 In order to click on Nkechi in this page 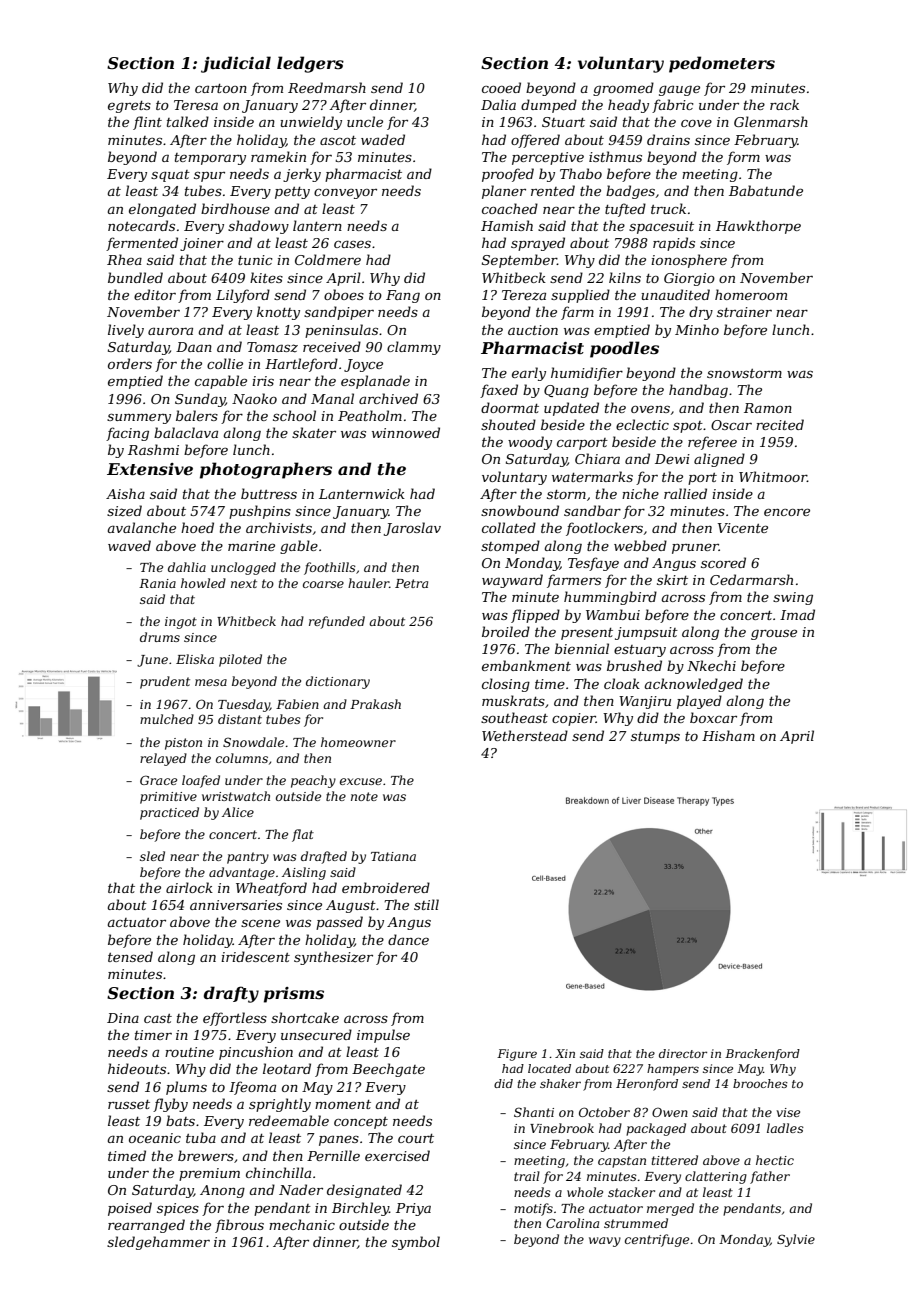, I will do `click(711, 665)`.
